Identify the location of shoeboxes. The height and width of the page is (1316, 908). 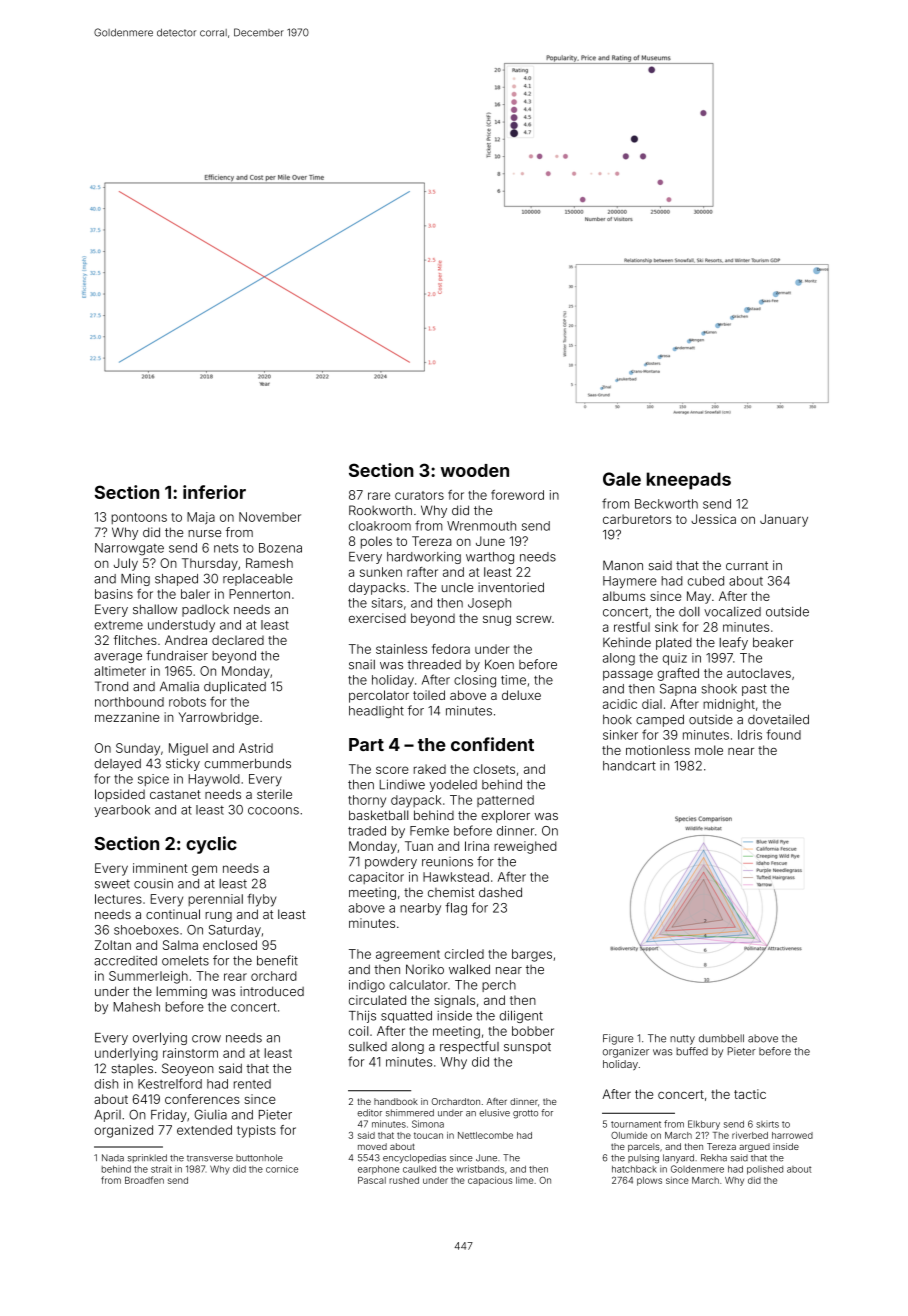
(146, 930).
